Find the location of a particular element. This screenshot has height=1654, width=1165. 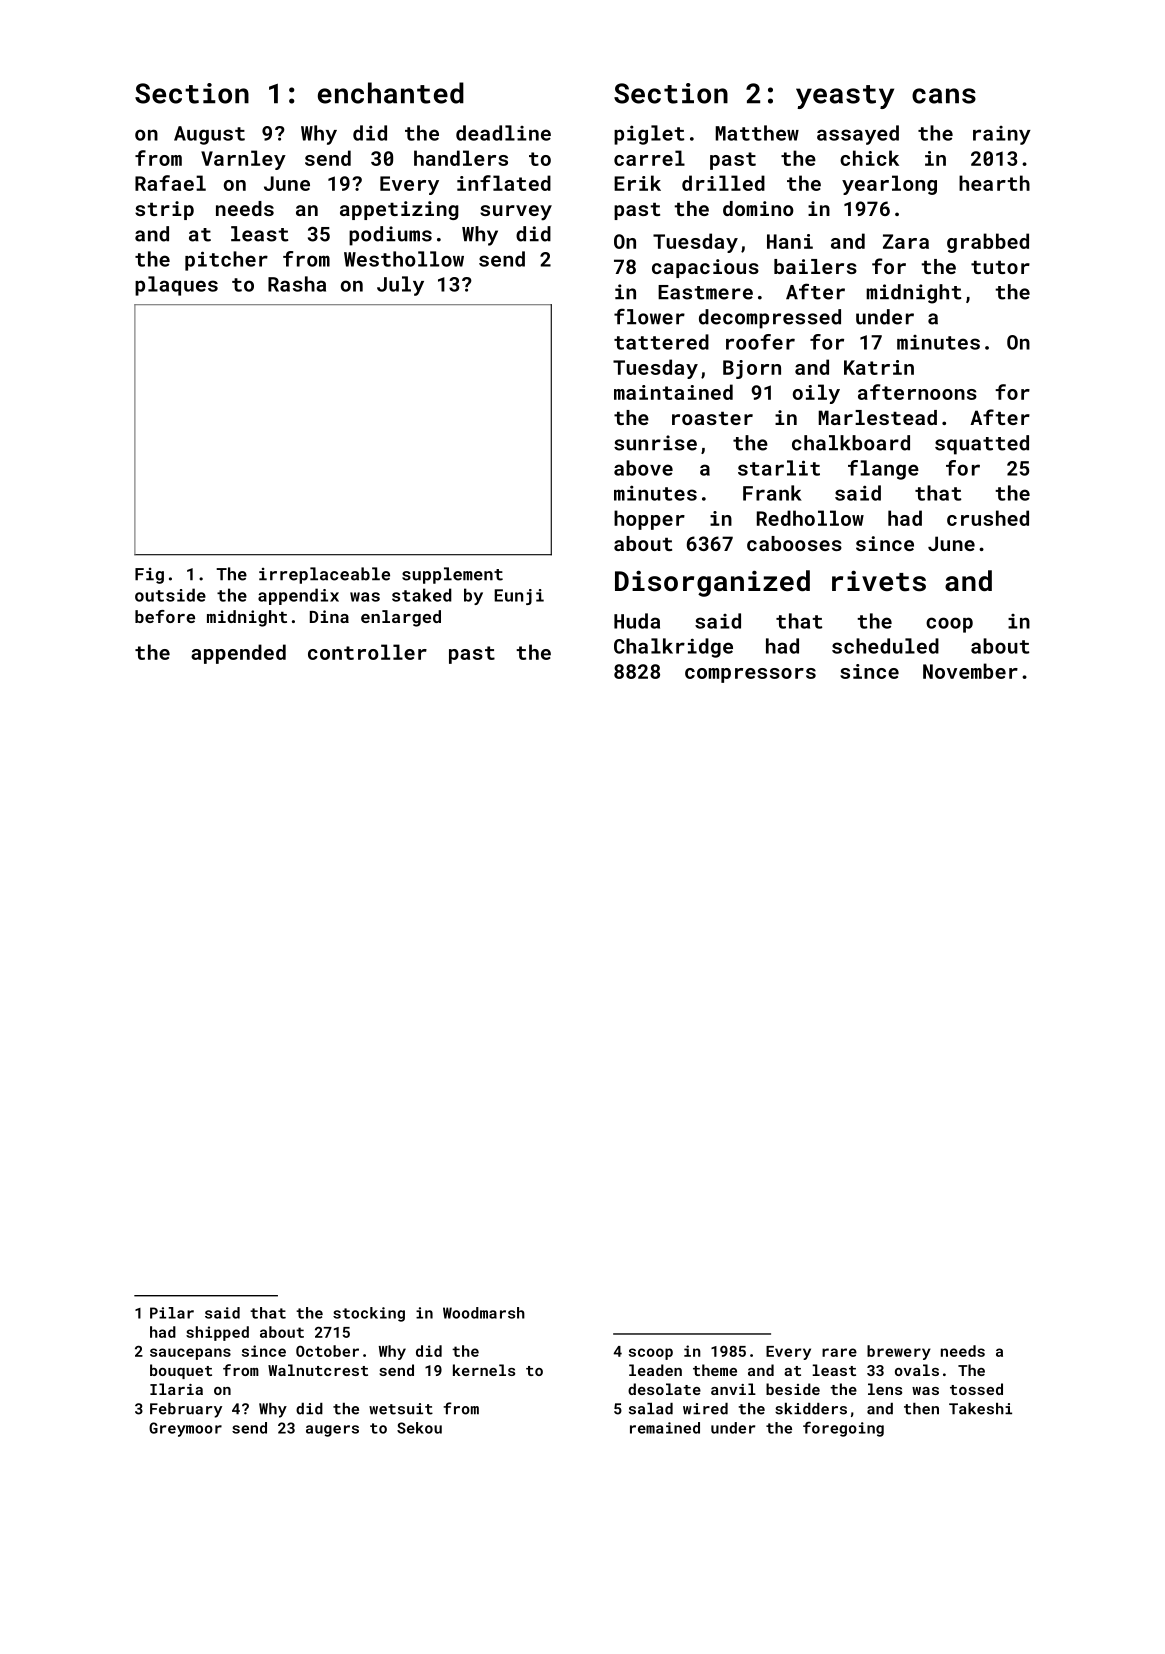

above is located at coordinates (643, 468).
